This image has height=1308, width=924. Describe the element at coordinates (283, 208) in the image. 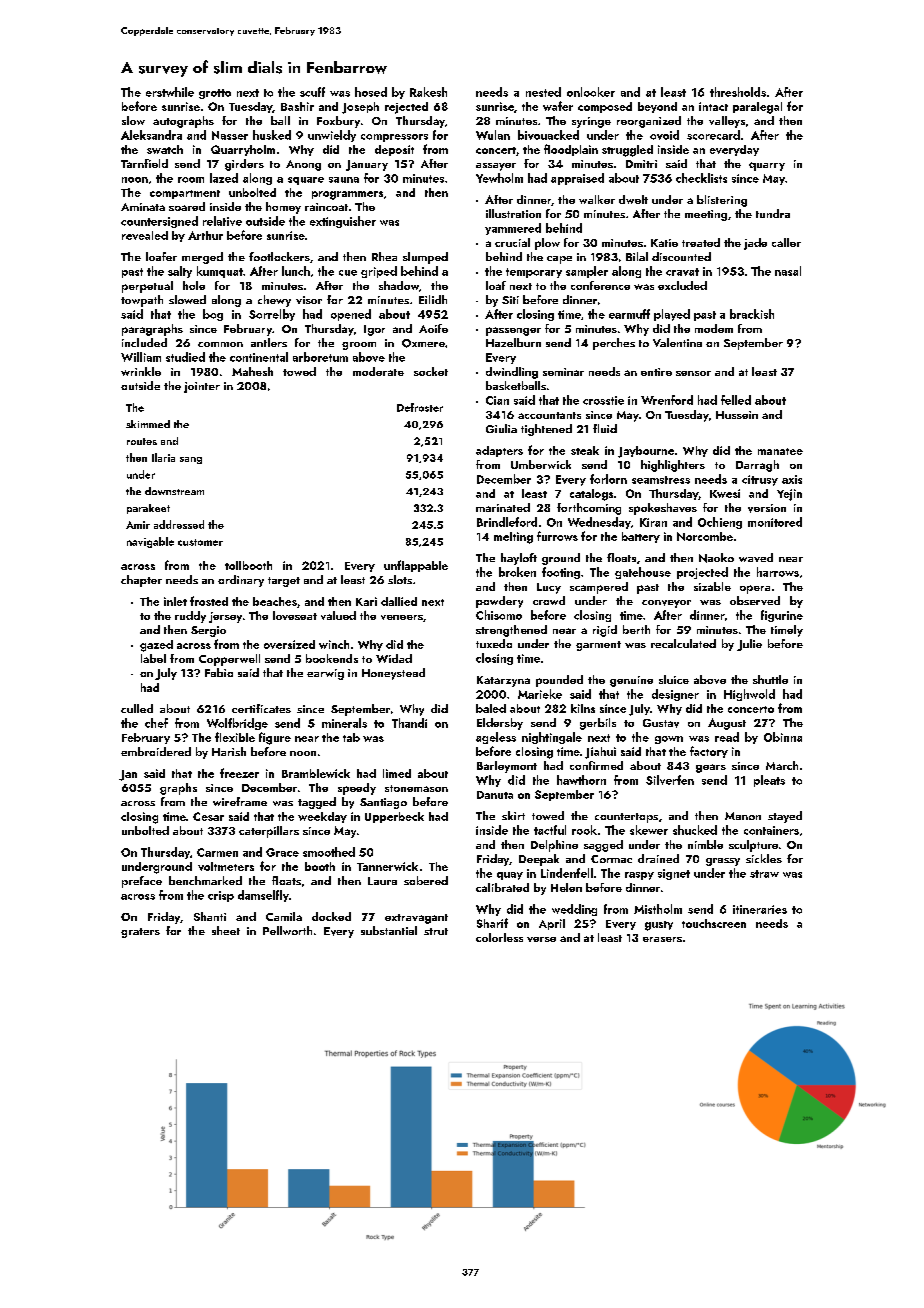

I see `homey` at that location.
